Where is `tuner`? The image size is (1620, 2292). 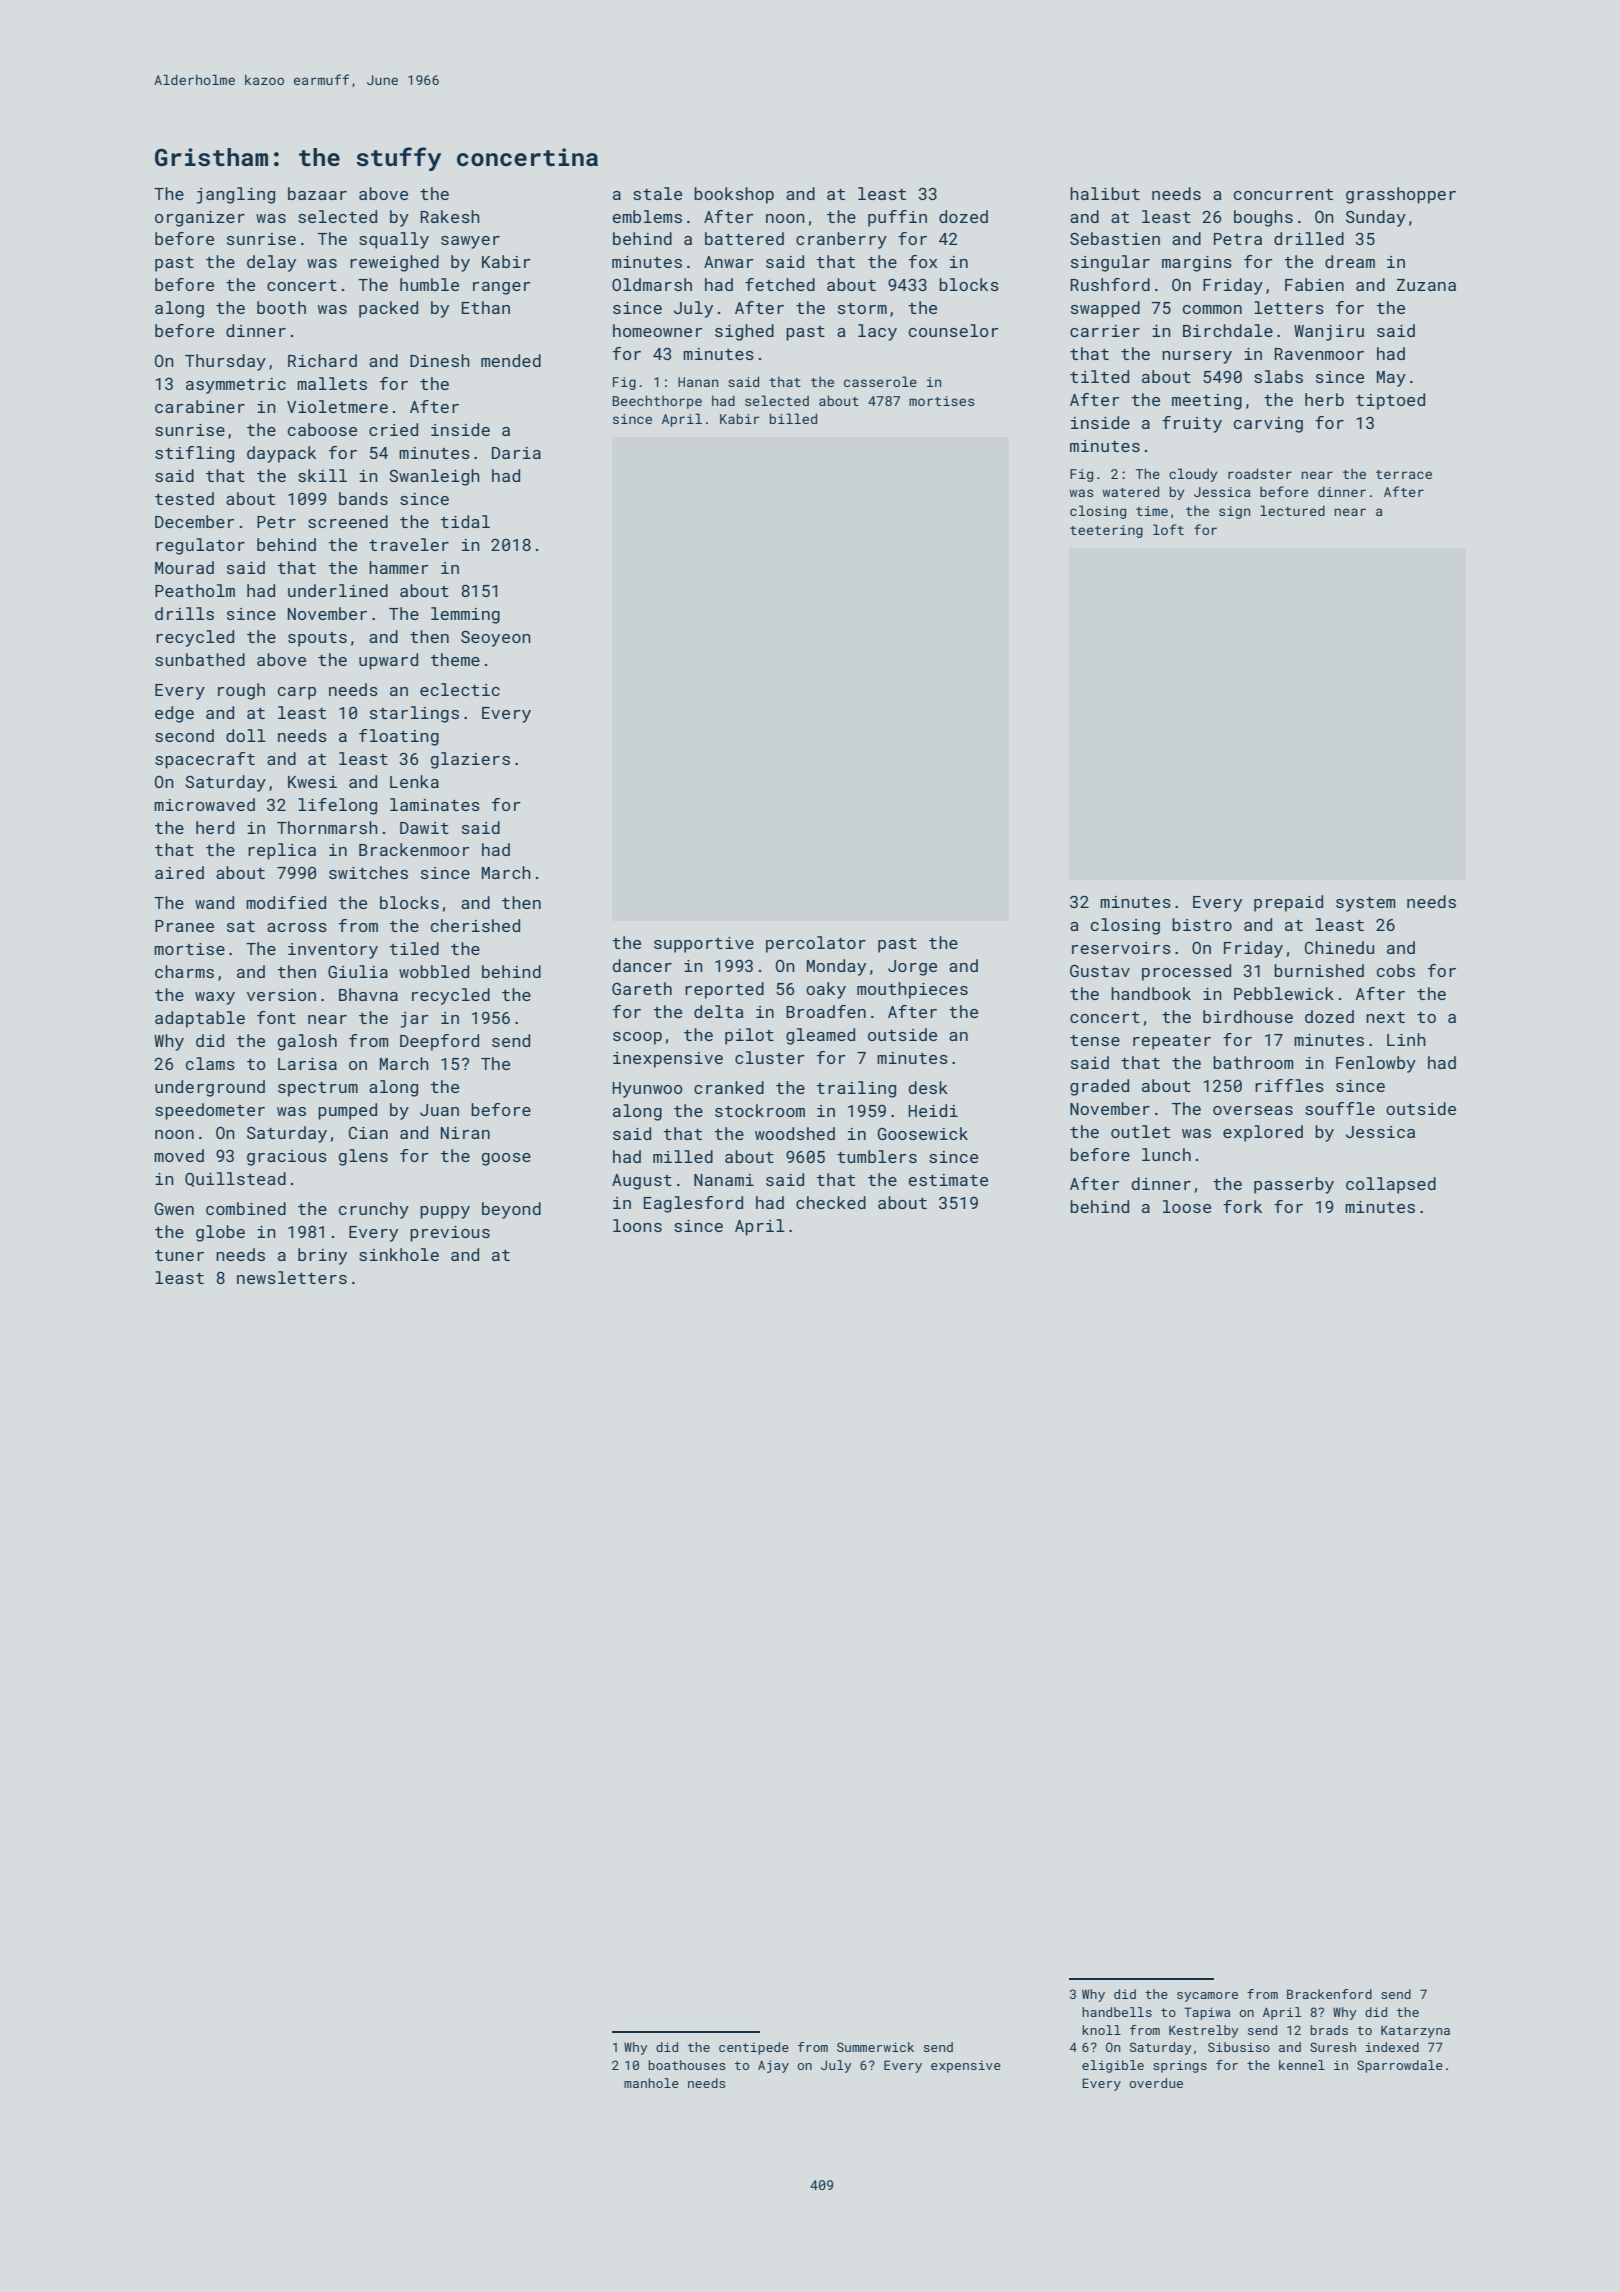
tuner is located at coordinates (179, 1255).
